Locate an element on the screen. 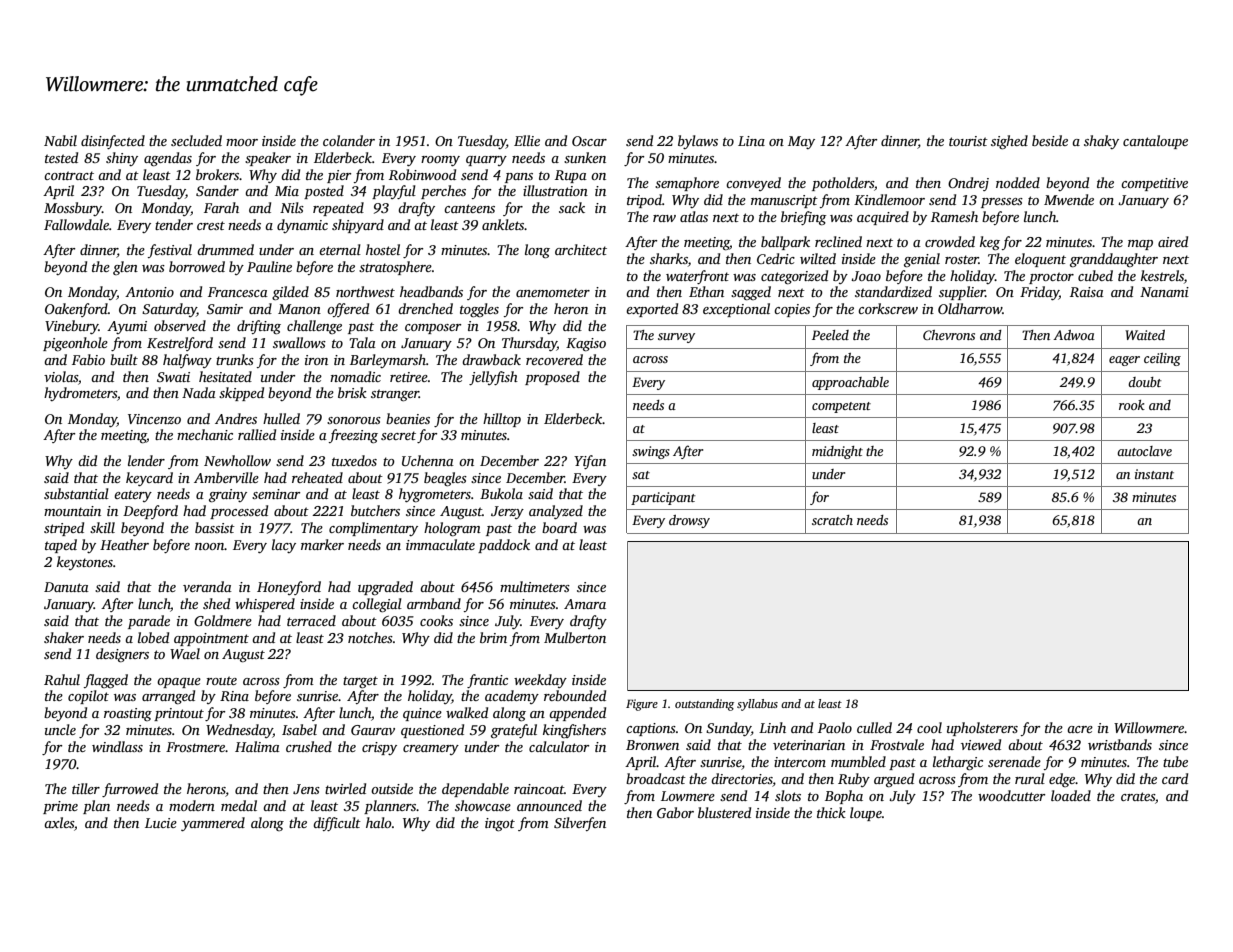 This screenshot has width=1233, height=952. rook is located at coordinates (1132, 405).
